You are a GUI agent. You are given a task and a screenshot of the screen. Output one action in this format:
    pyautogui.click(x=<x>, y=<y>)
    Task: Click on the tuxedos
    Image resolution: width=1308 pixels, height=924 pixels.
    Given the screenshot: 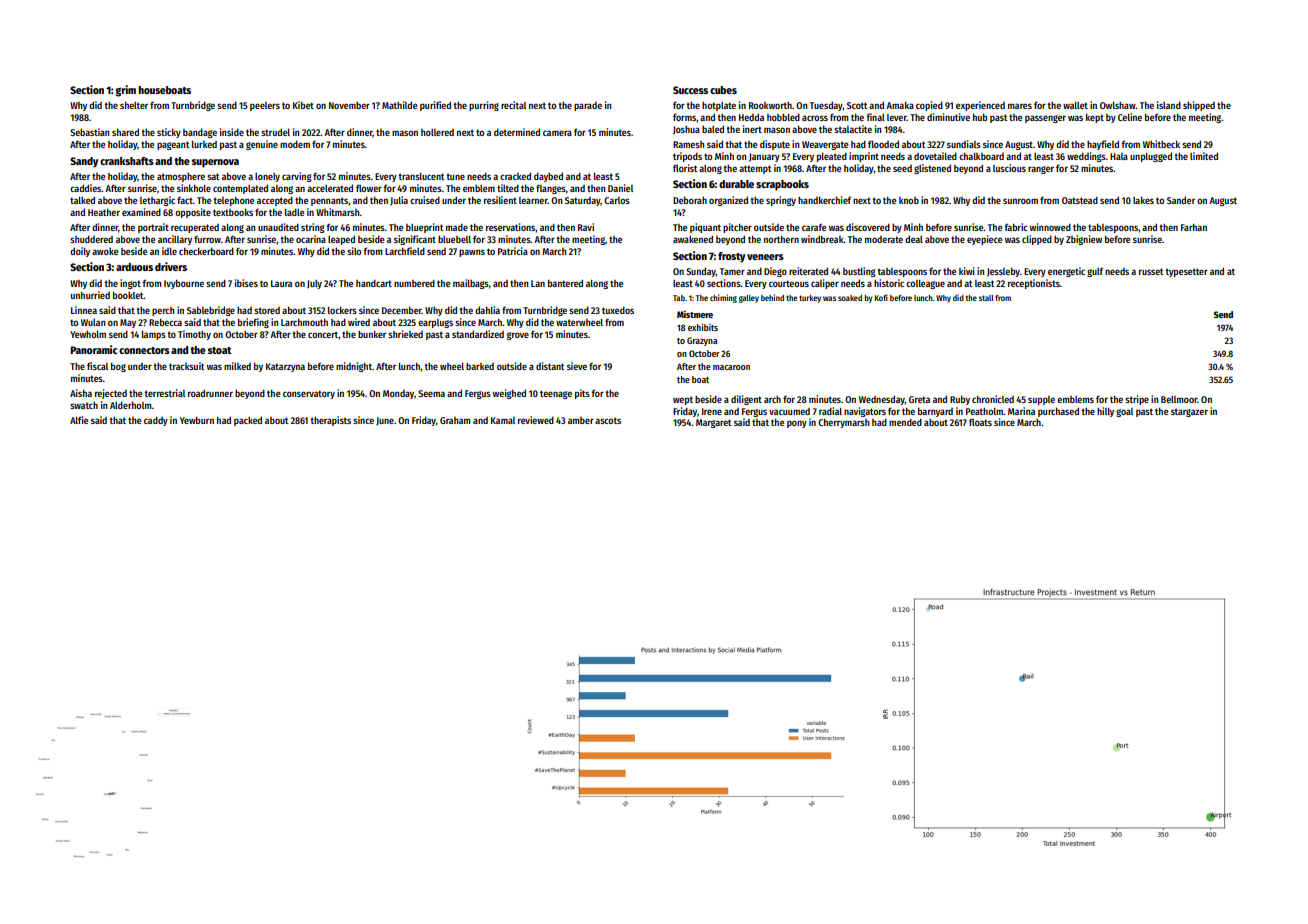 What is the action you would take?
    pyautogui.click(x=618, y=310)
